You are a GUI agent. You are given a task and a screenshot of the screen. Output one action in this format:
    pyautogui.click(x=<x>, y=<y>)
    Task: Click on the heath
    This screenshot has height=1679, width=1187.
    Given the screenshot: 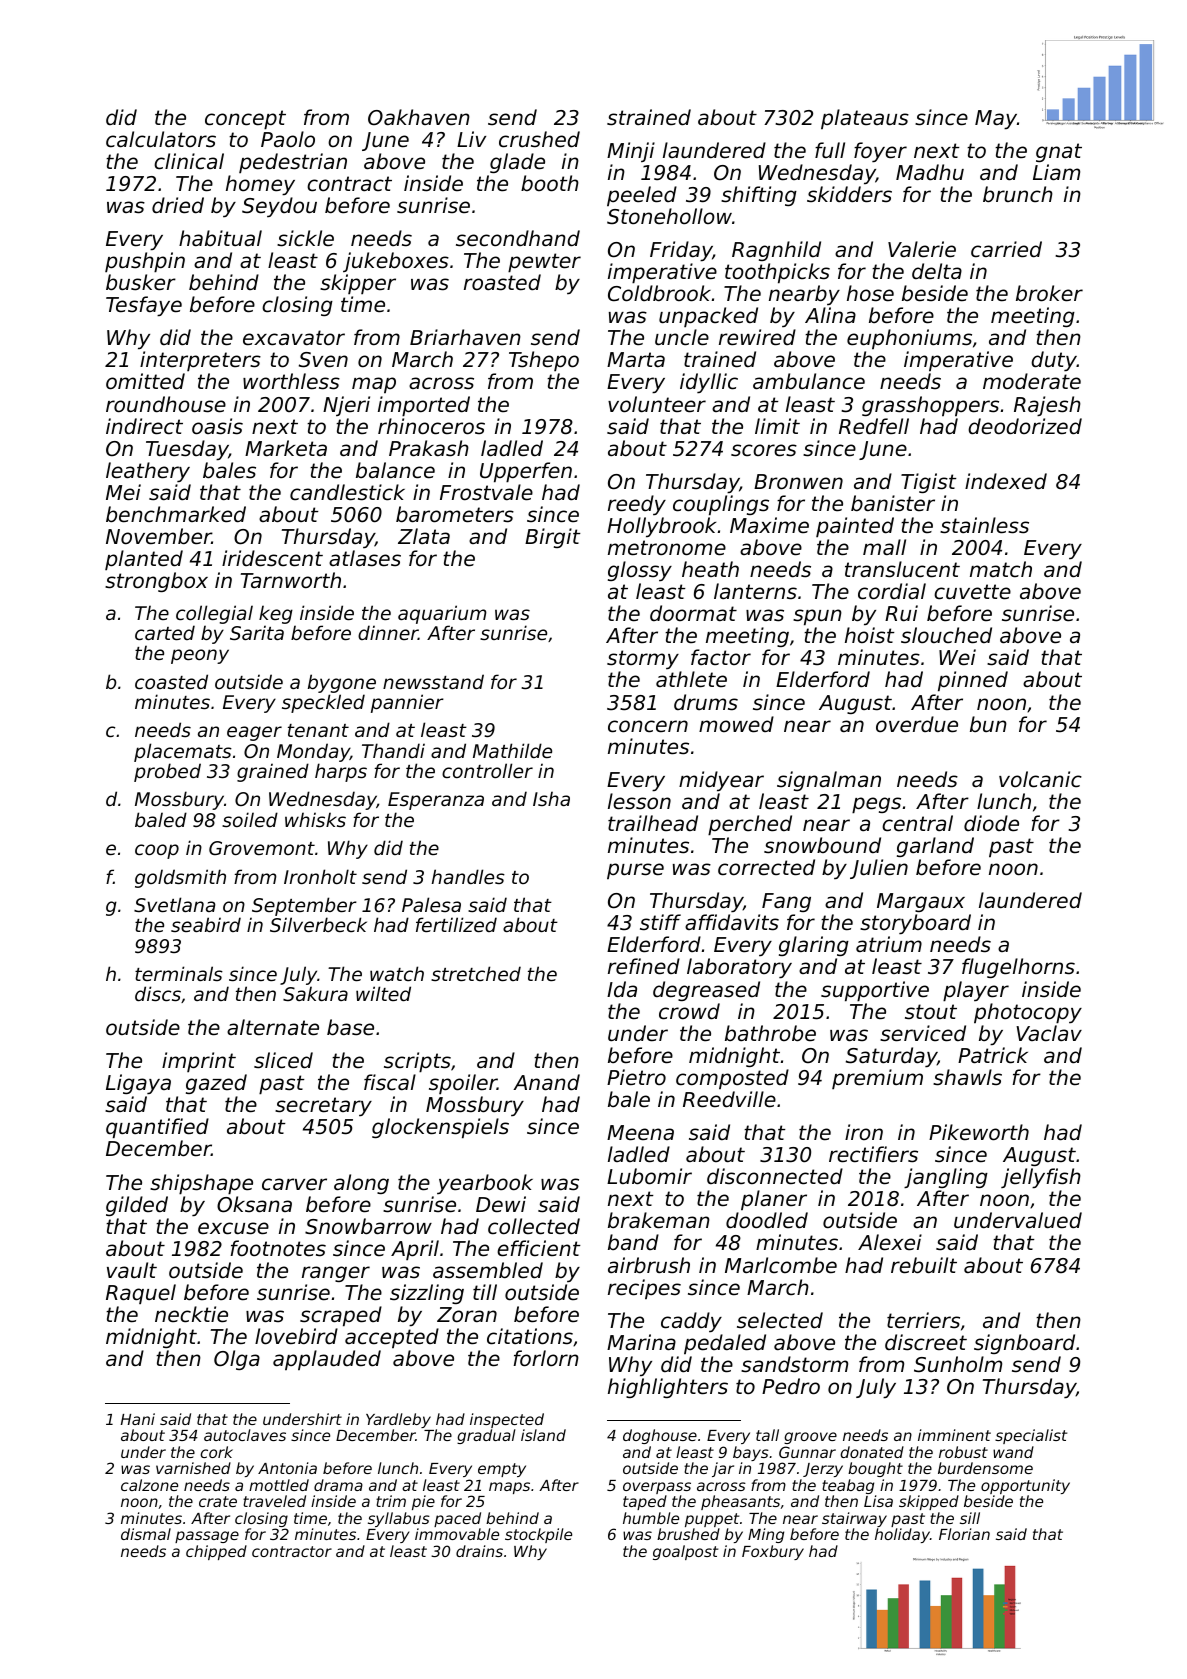 What is the action you would take?
    pyautogui.click(x=710, y=569)
